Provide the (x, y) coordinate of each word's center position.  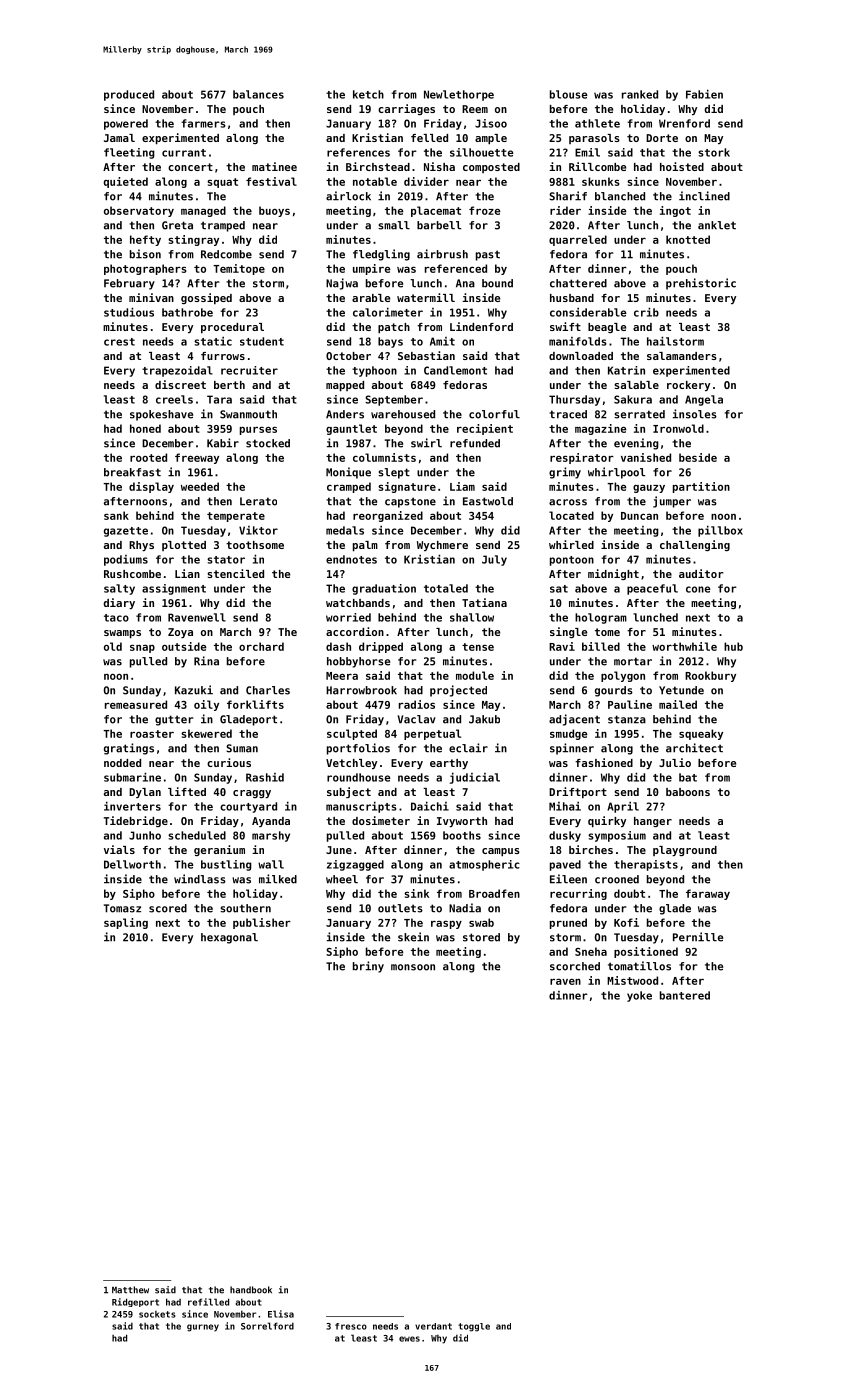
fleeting (129, 153)
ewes (409, 1339)
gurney (203, 1328)
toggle (474, 1327)
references (358, 152)
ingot (675, 211)
